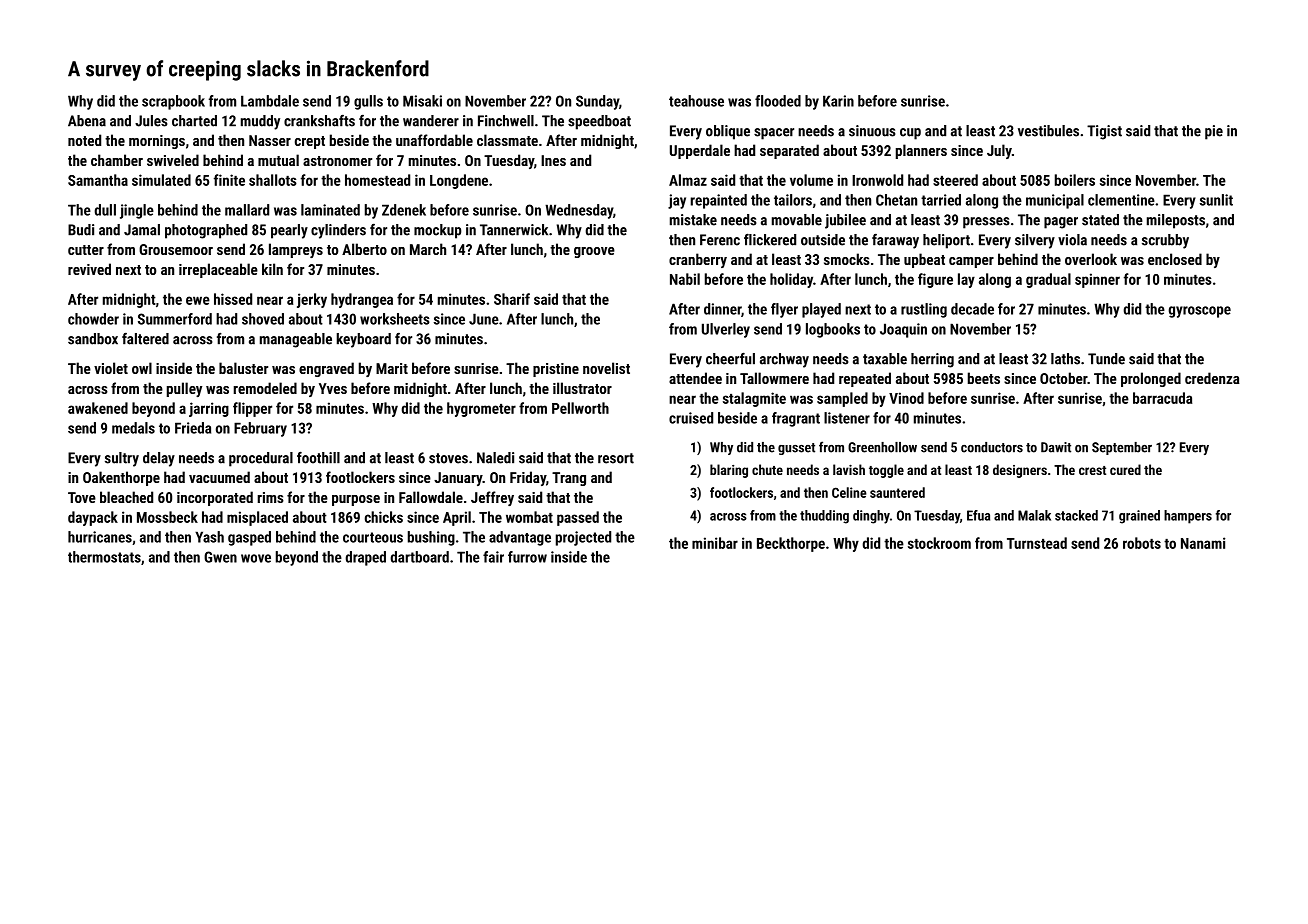 This screenshot has width=1308, height=924. I want to click on chowder, so click(93, 319).
